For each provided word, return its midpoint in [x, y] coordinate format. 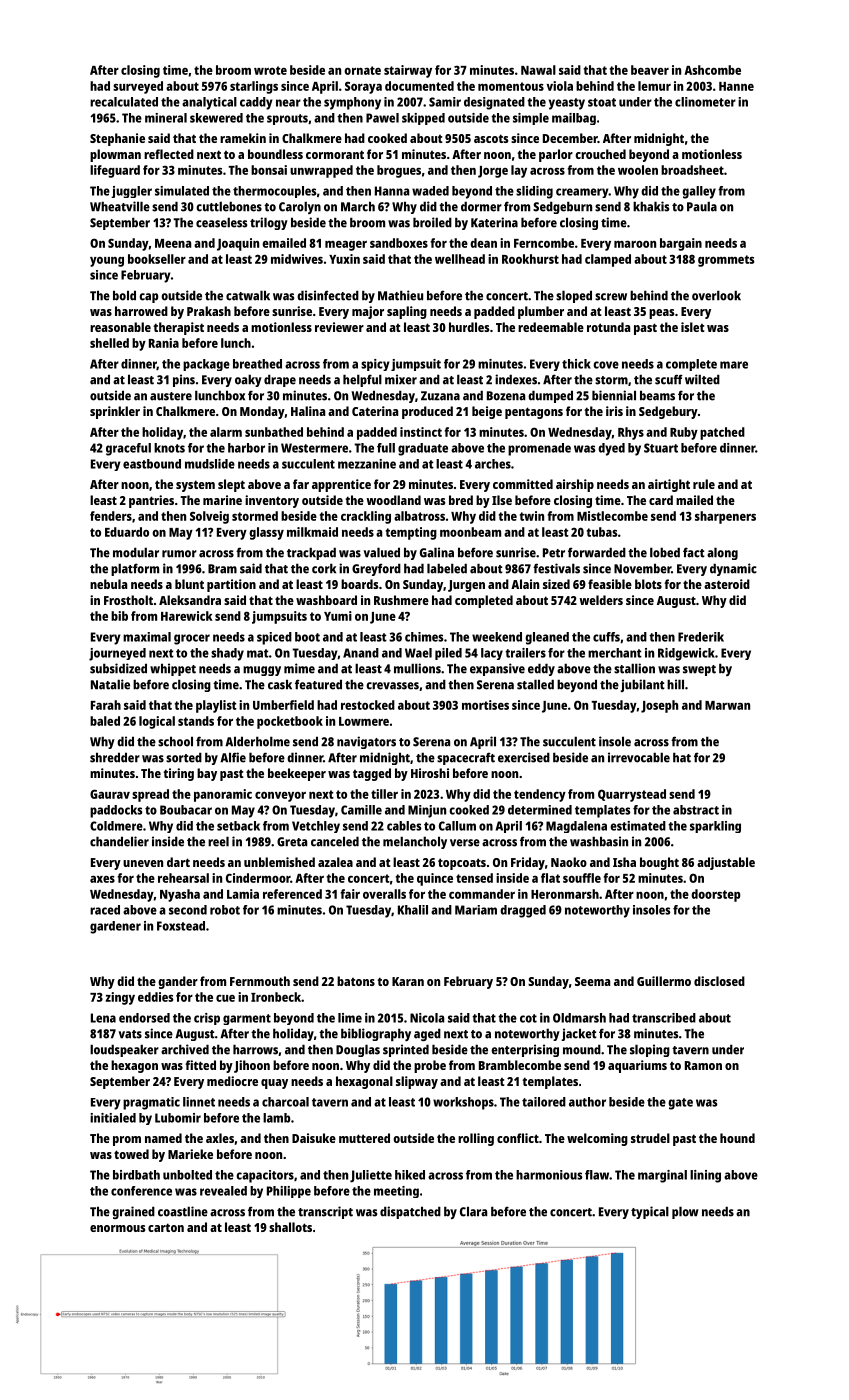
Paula [702, 206]
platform [135, 569]
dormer [481, 206]
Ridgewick [686, 654]
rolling [476, 1139]
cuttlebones [229, 206]
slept [231, 485]
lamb [276, 1118]
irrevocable [639, 757]
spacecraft [466, 758]
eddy [541, 669]
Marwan [727, 705]
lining [705, 1176]
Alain [525, 584]
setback [238, 826]
